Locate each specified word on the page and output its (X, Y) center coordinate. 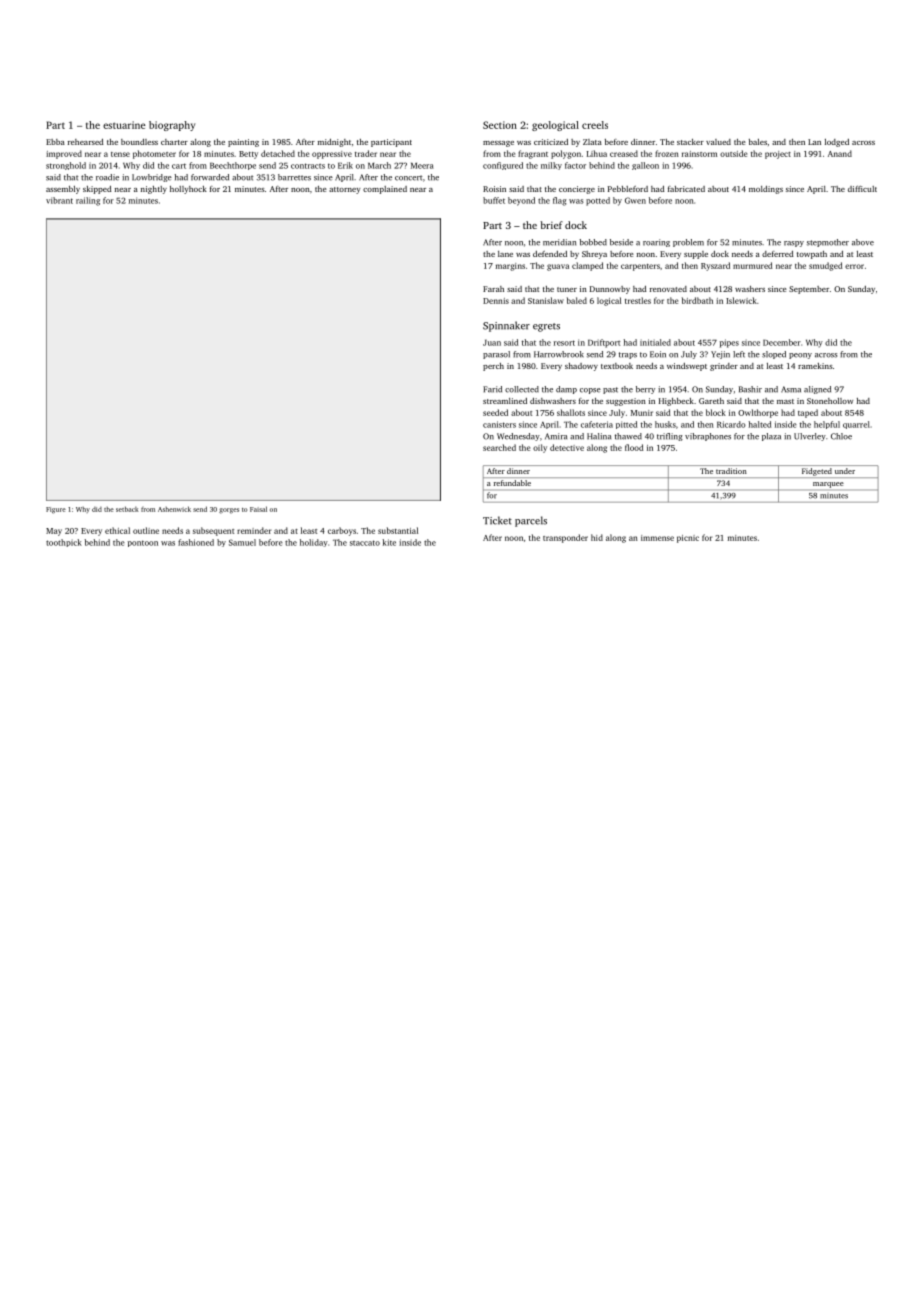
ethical (117, 530)
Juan (492, 343)
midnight (334, 143)
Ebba (55, 142)
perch (493, 367)
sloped (774, 355)
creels (595, 125)
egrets (546, 327)
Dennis (496, 301)
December (782, 342)
